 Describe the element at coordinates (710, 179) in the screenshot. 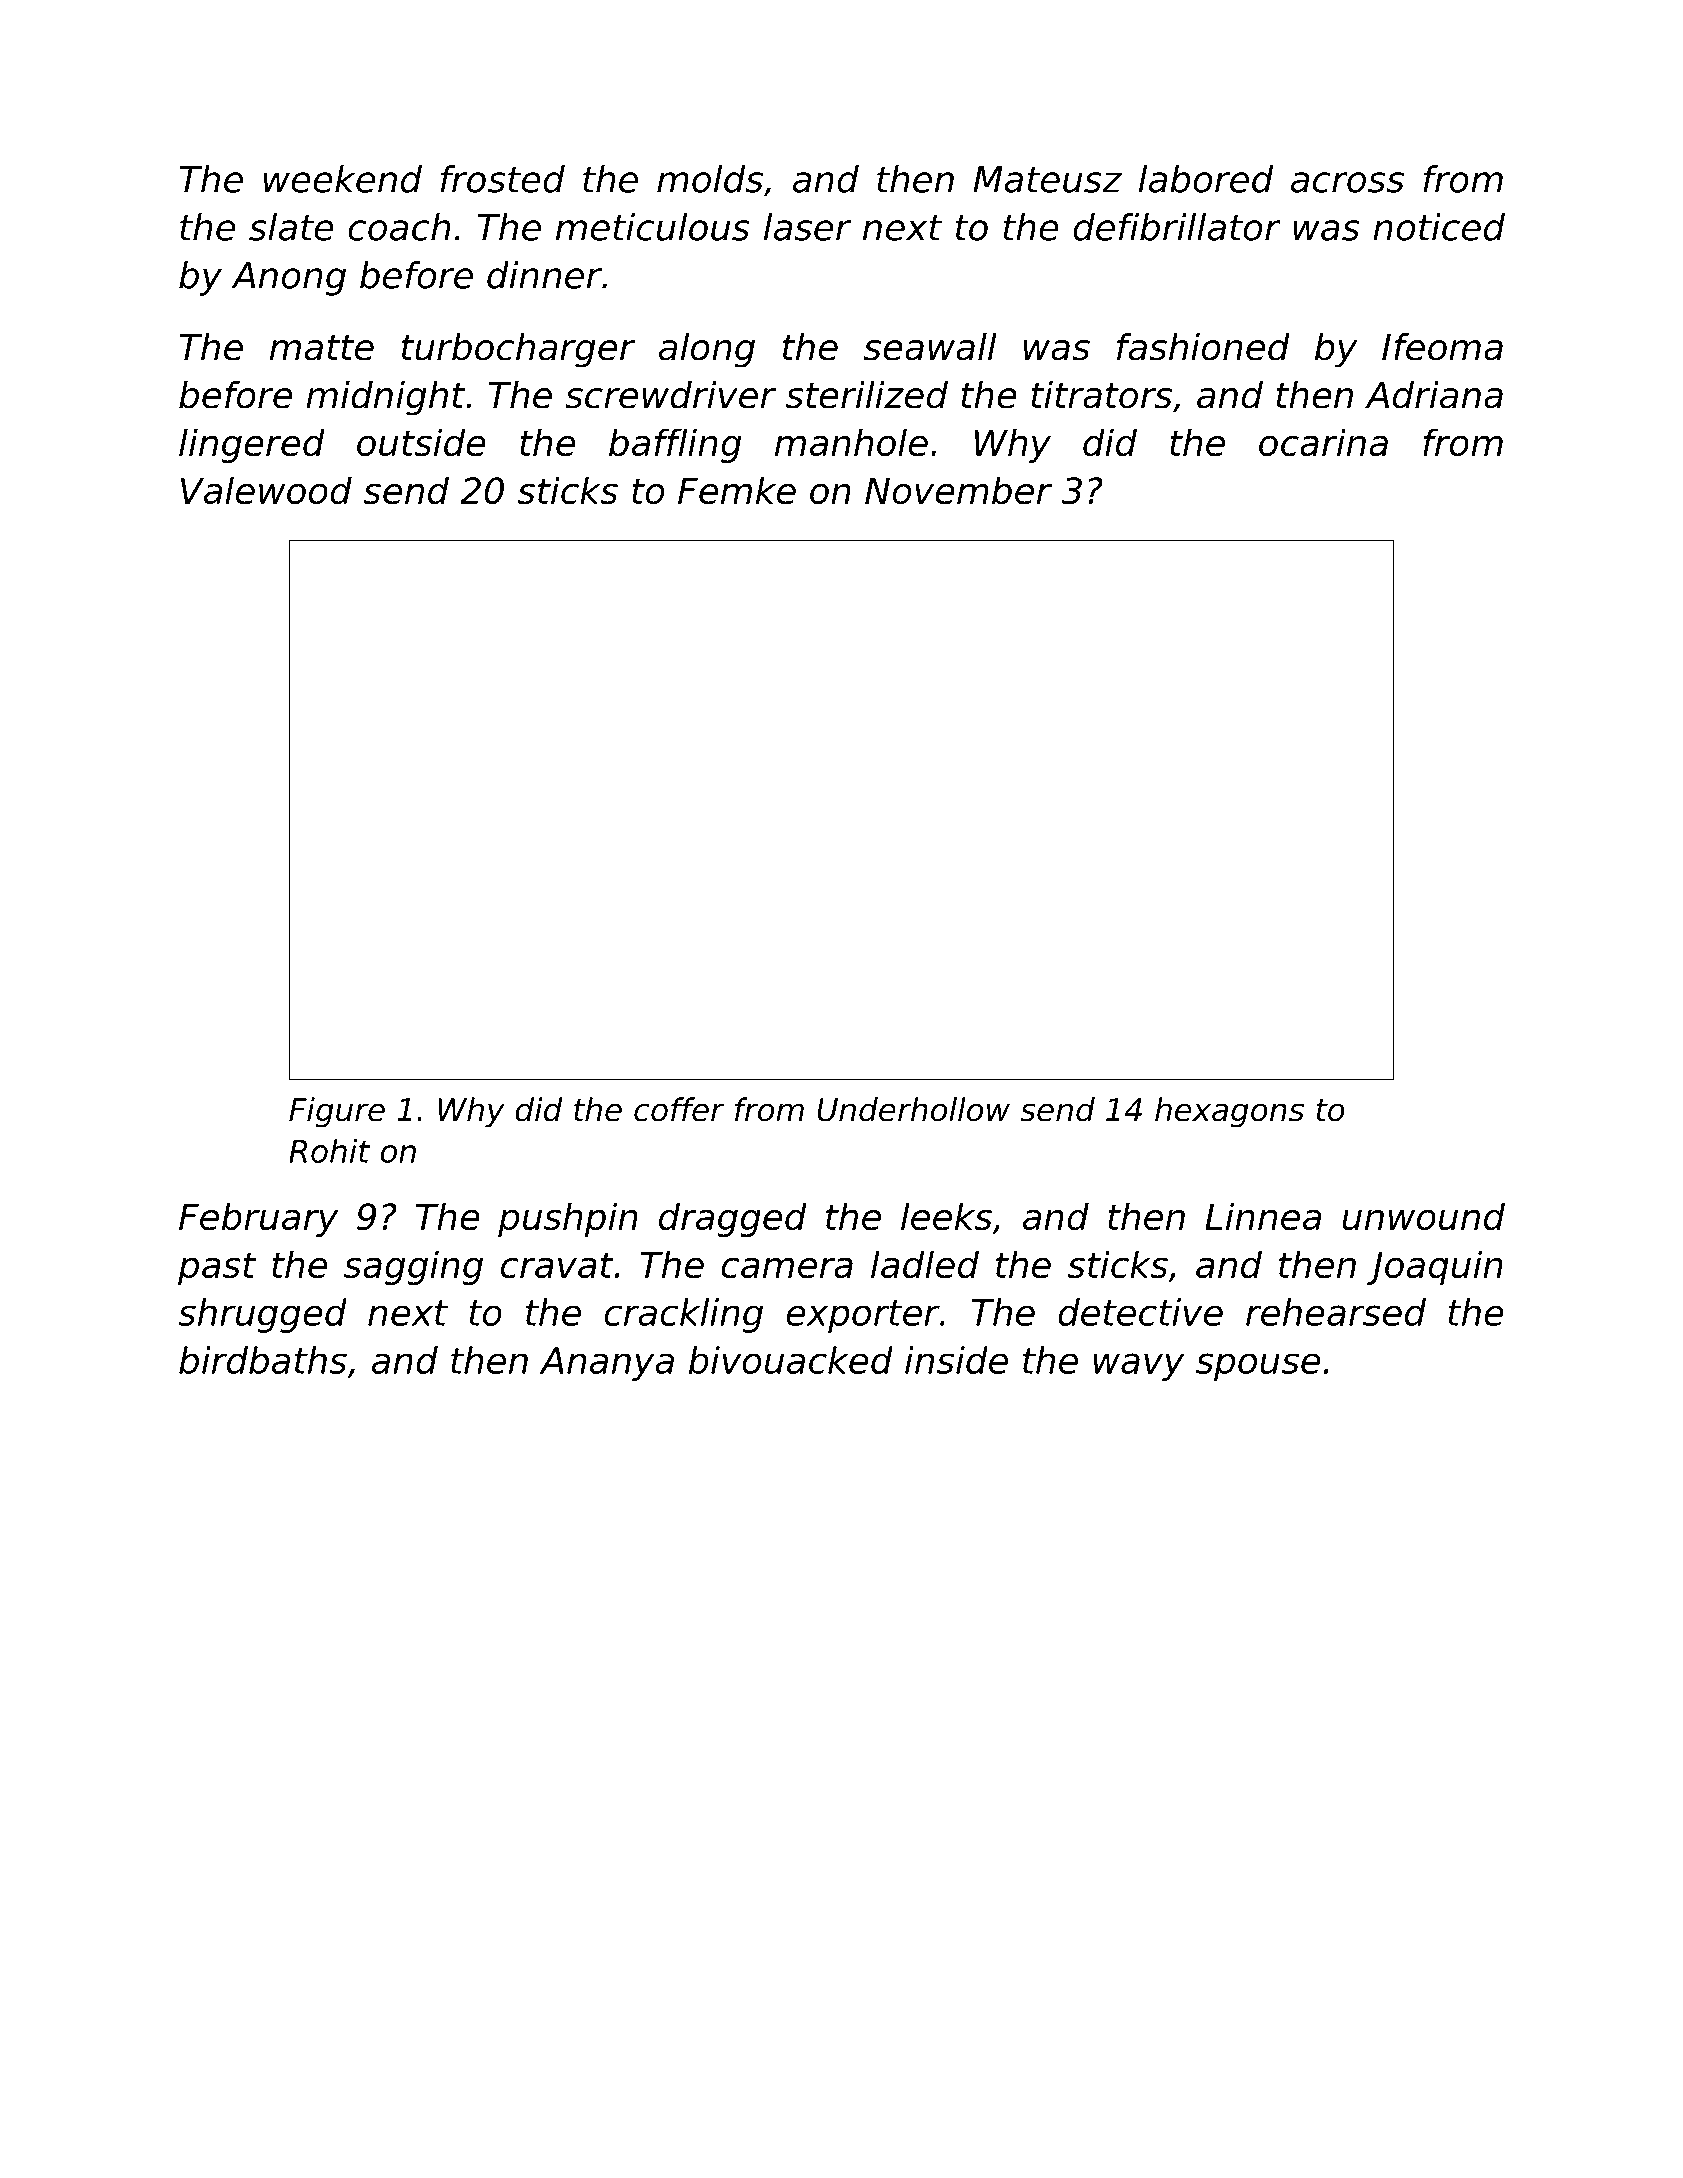

I see `molds` at that location.
